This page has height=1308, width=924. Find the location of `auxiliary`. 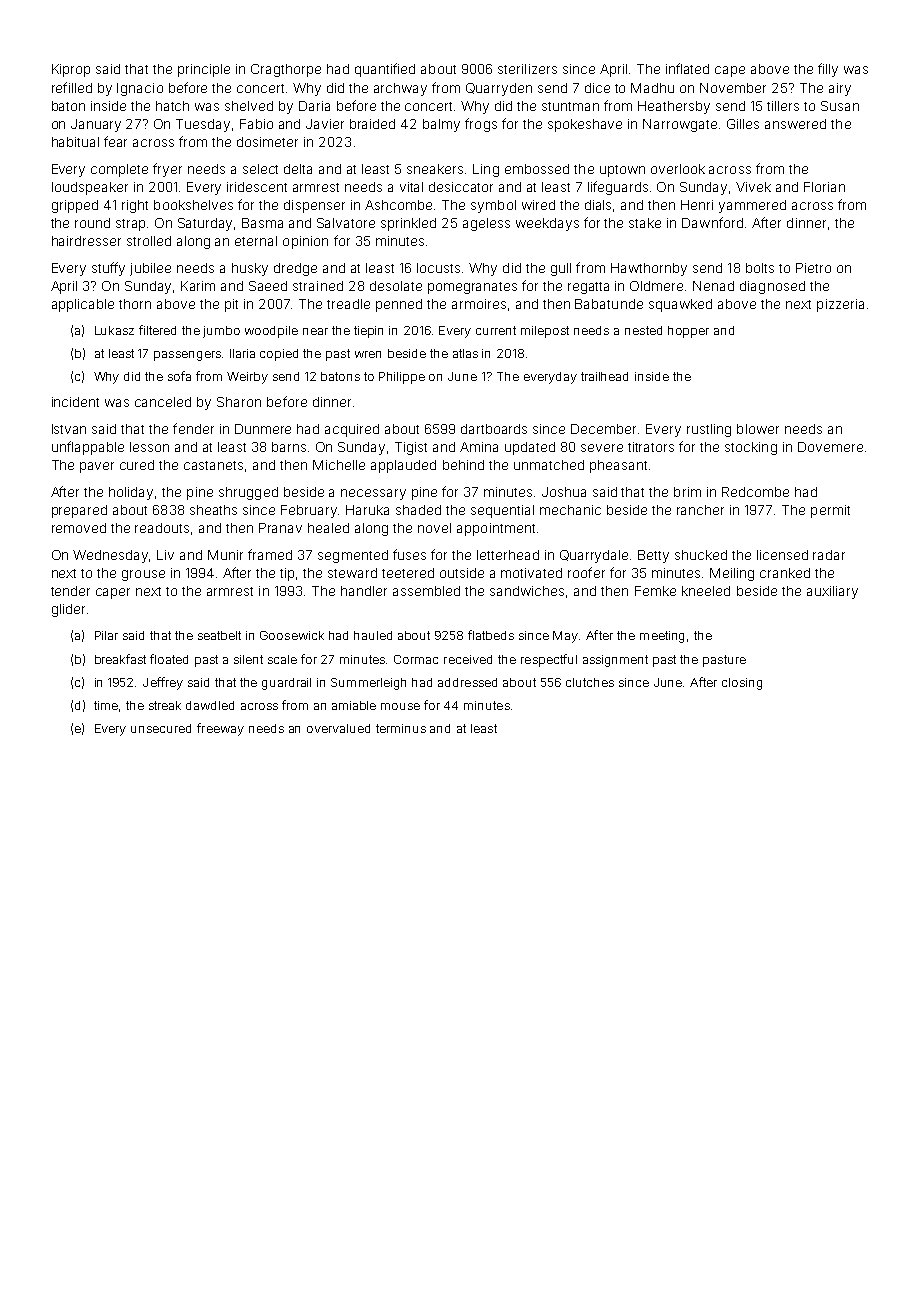

auxiliary is located at coordinates (832, 592).
